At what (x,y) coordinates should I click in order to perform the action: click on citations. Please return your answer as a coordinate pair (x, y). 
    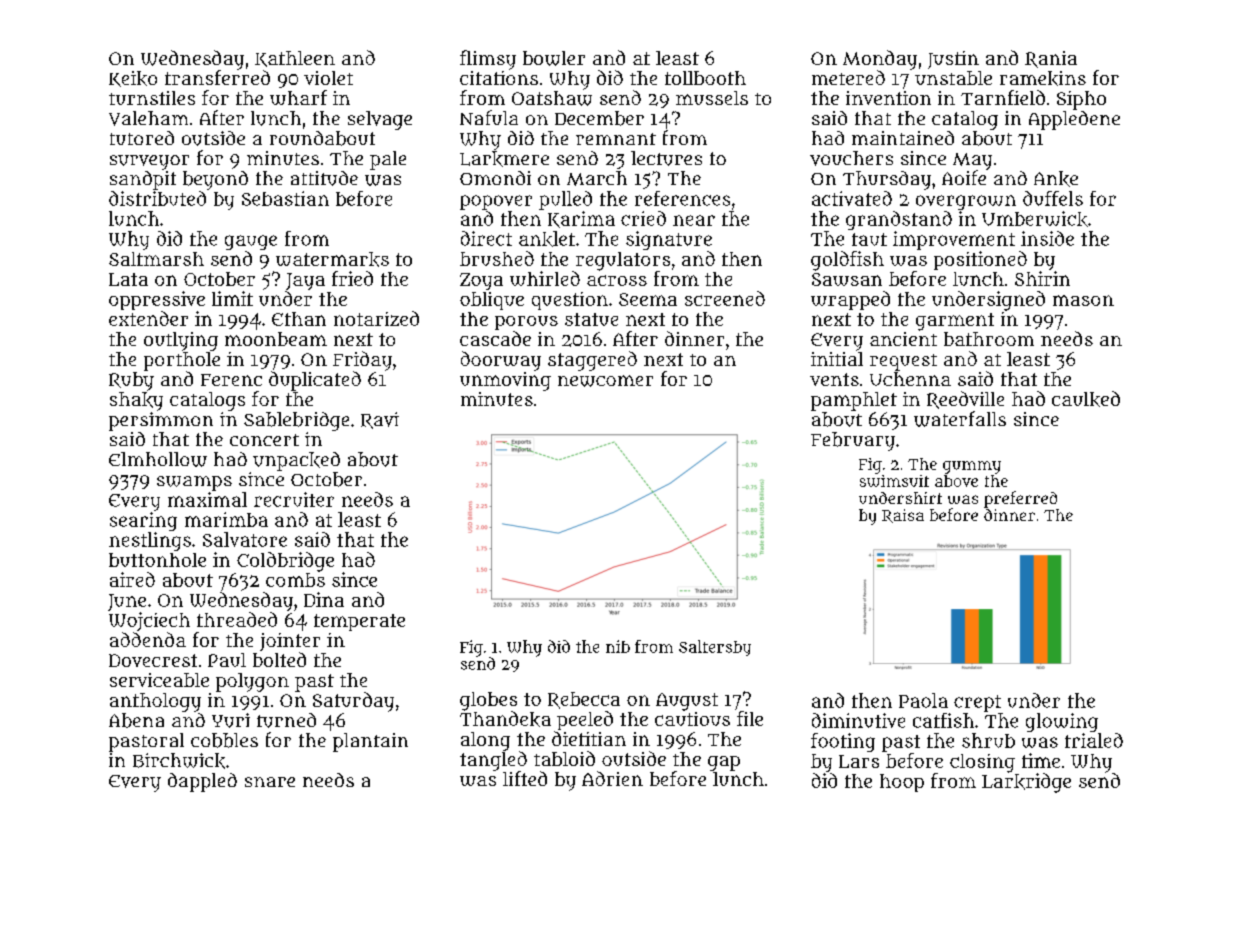
    Looking at the image, I should click on (499, 78).
